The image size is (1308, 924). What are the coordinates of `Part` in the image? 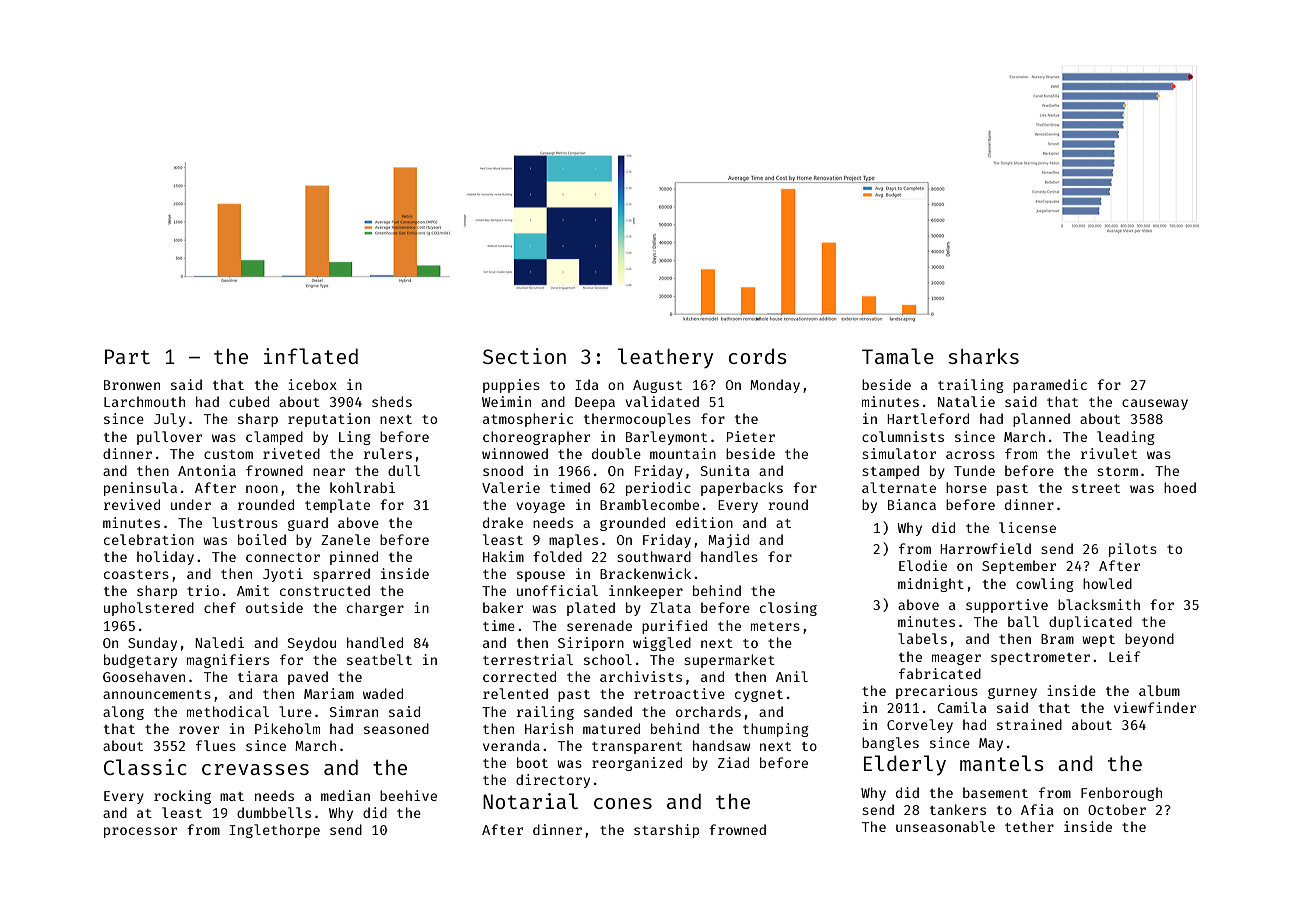 It's located at (127, 356).
